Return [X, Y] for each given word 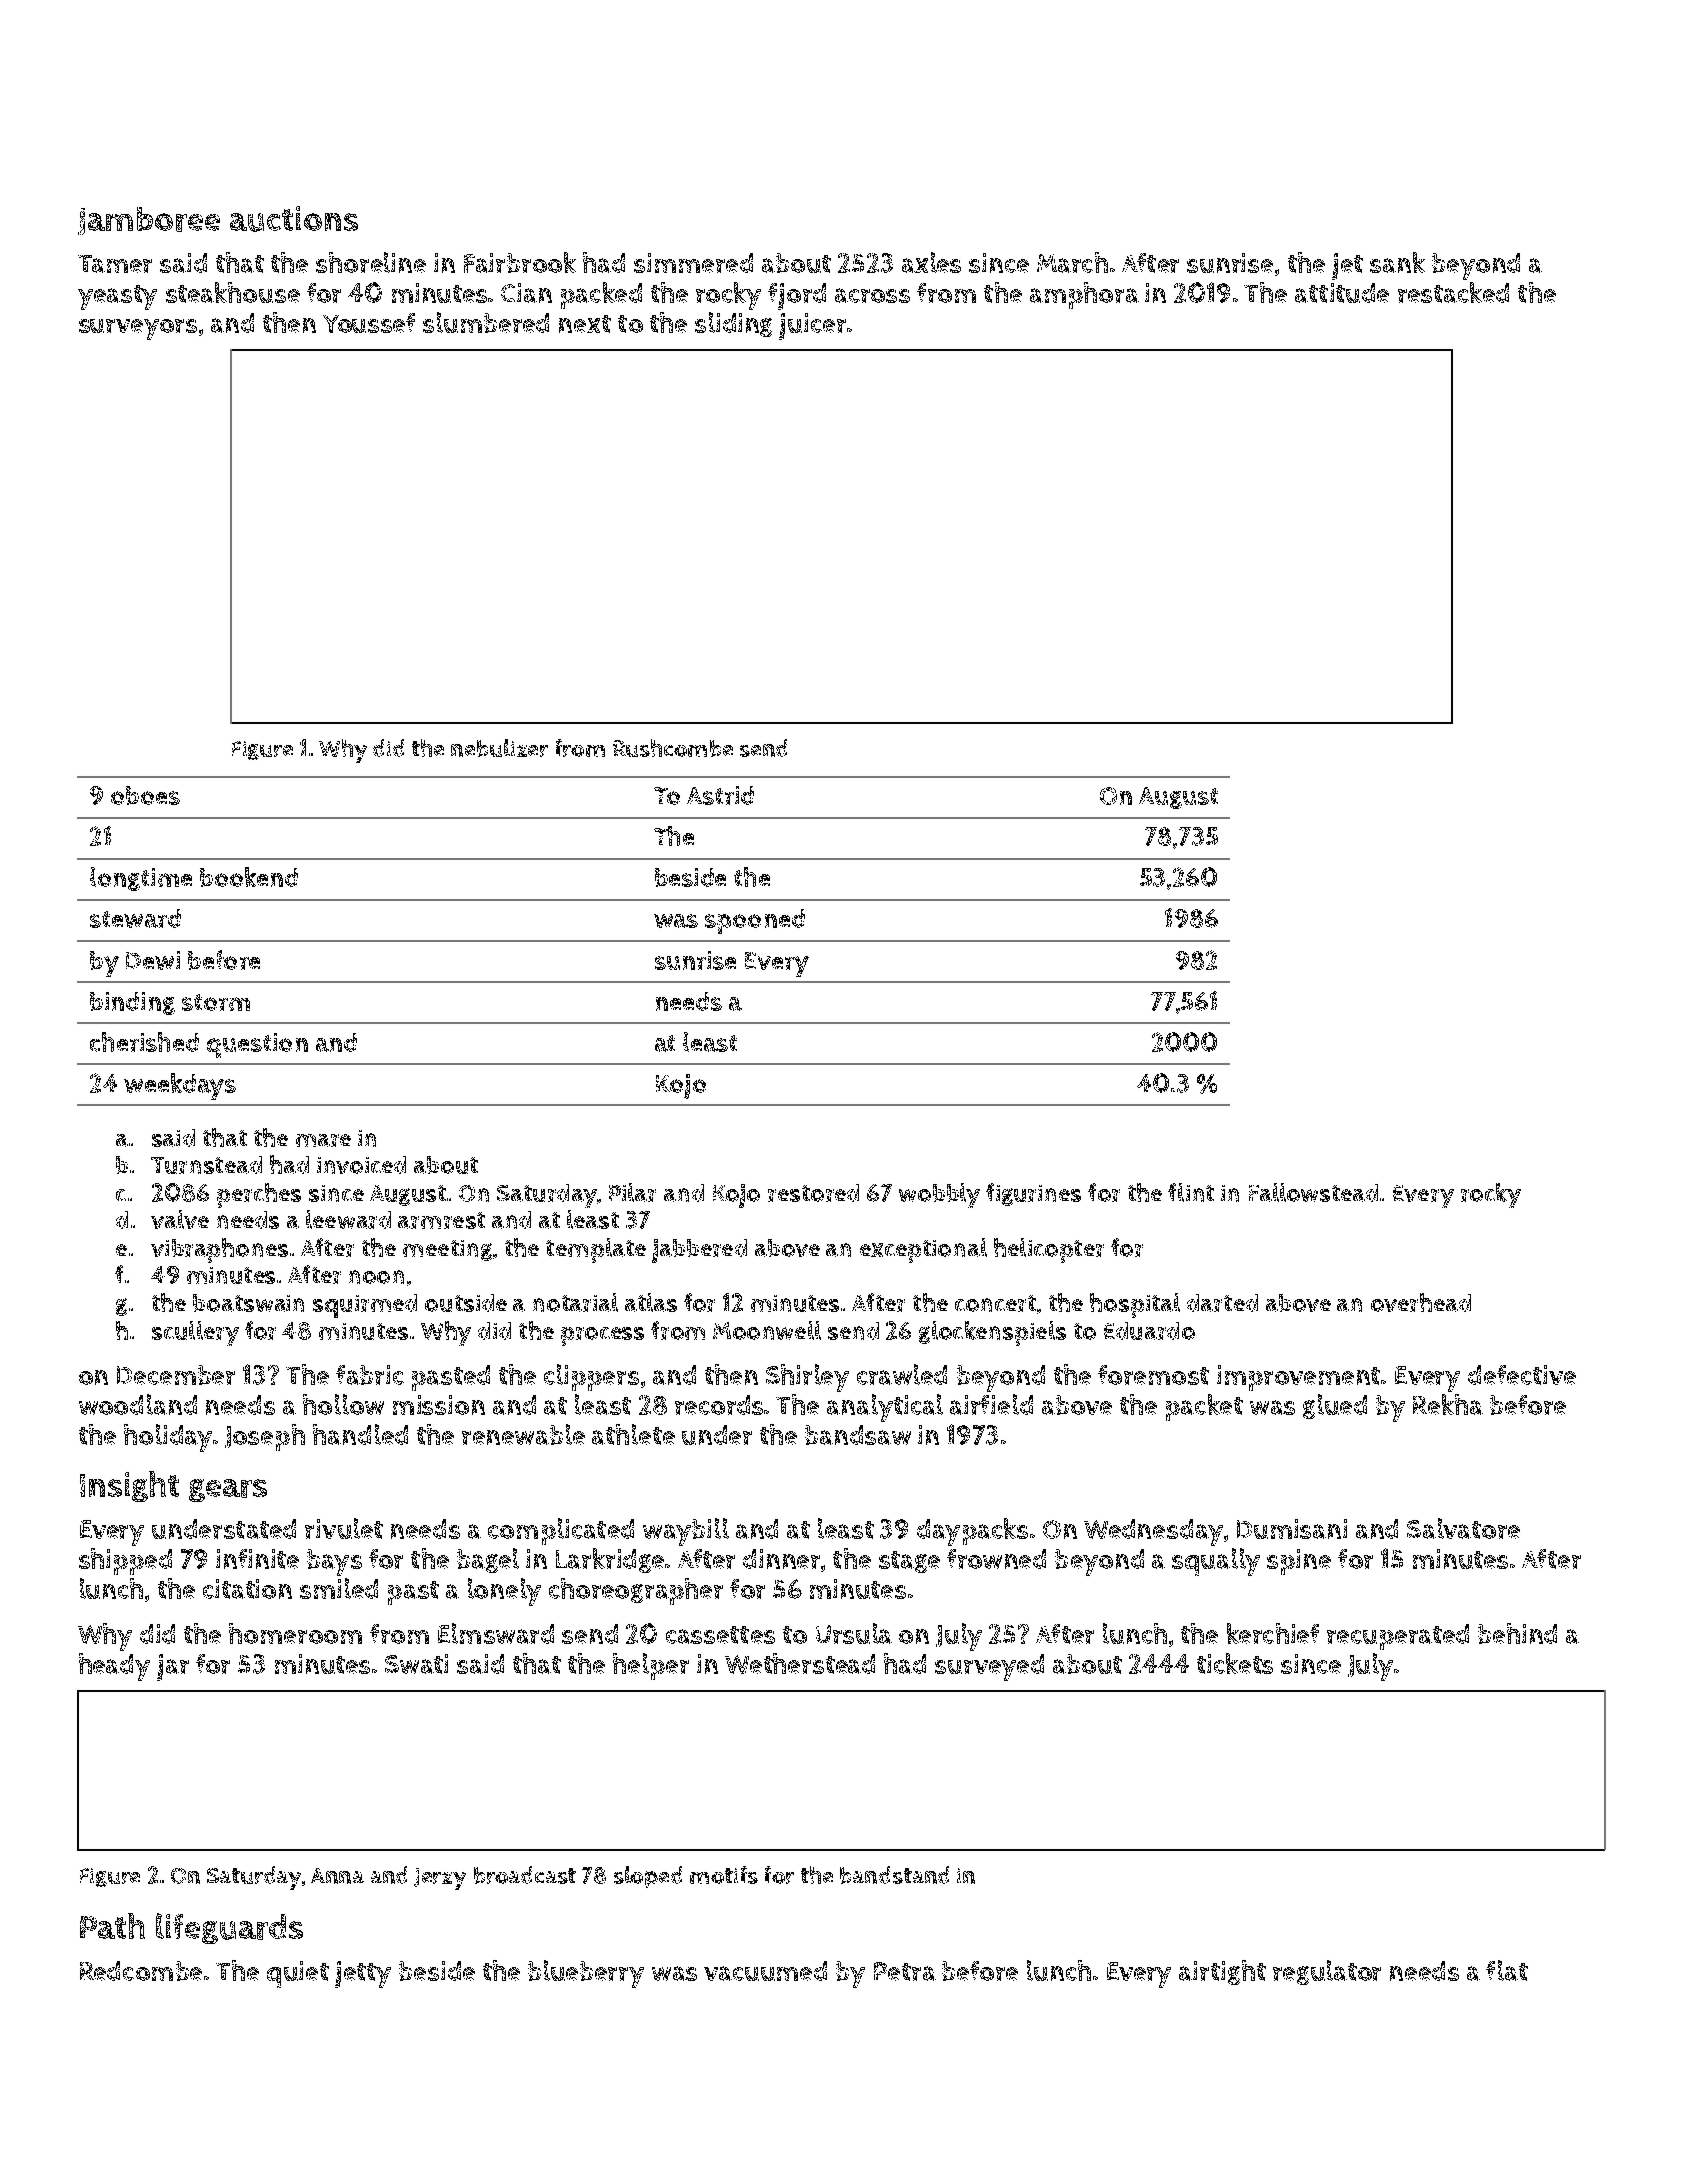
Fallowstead [1313, 1192]
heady [114, 1667]
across [872, 295]
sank [1397, 262]
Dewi [153, 960]
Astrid [720, 795]
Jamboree [149, 221]
